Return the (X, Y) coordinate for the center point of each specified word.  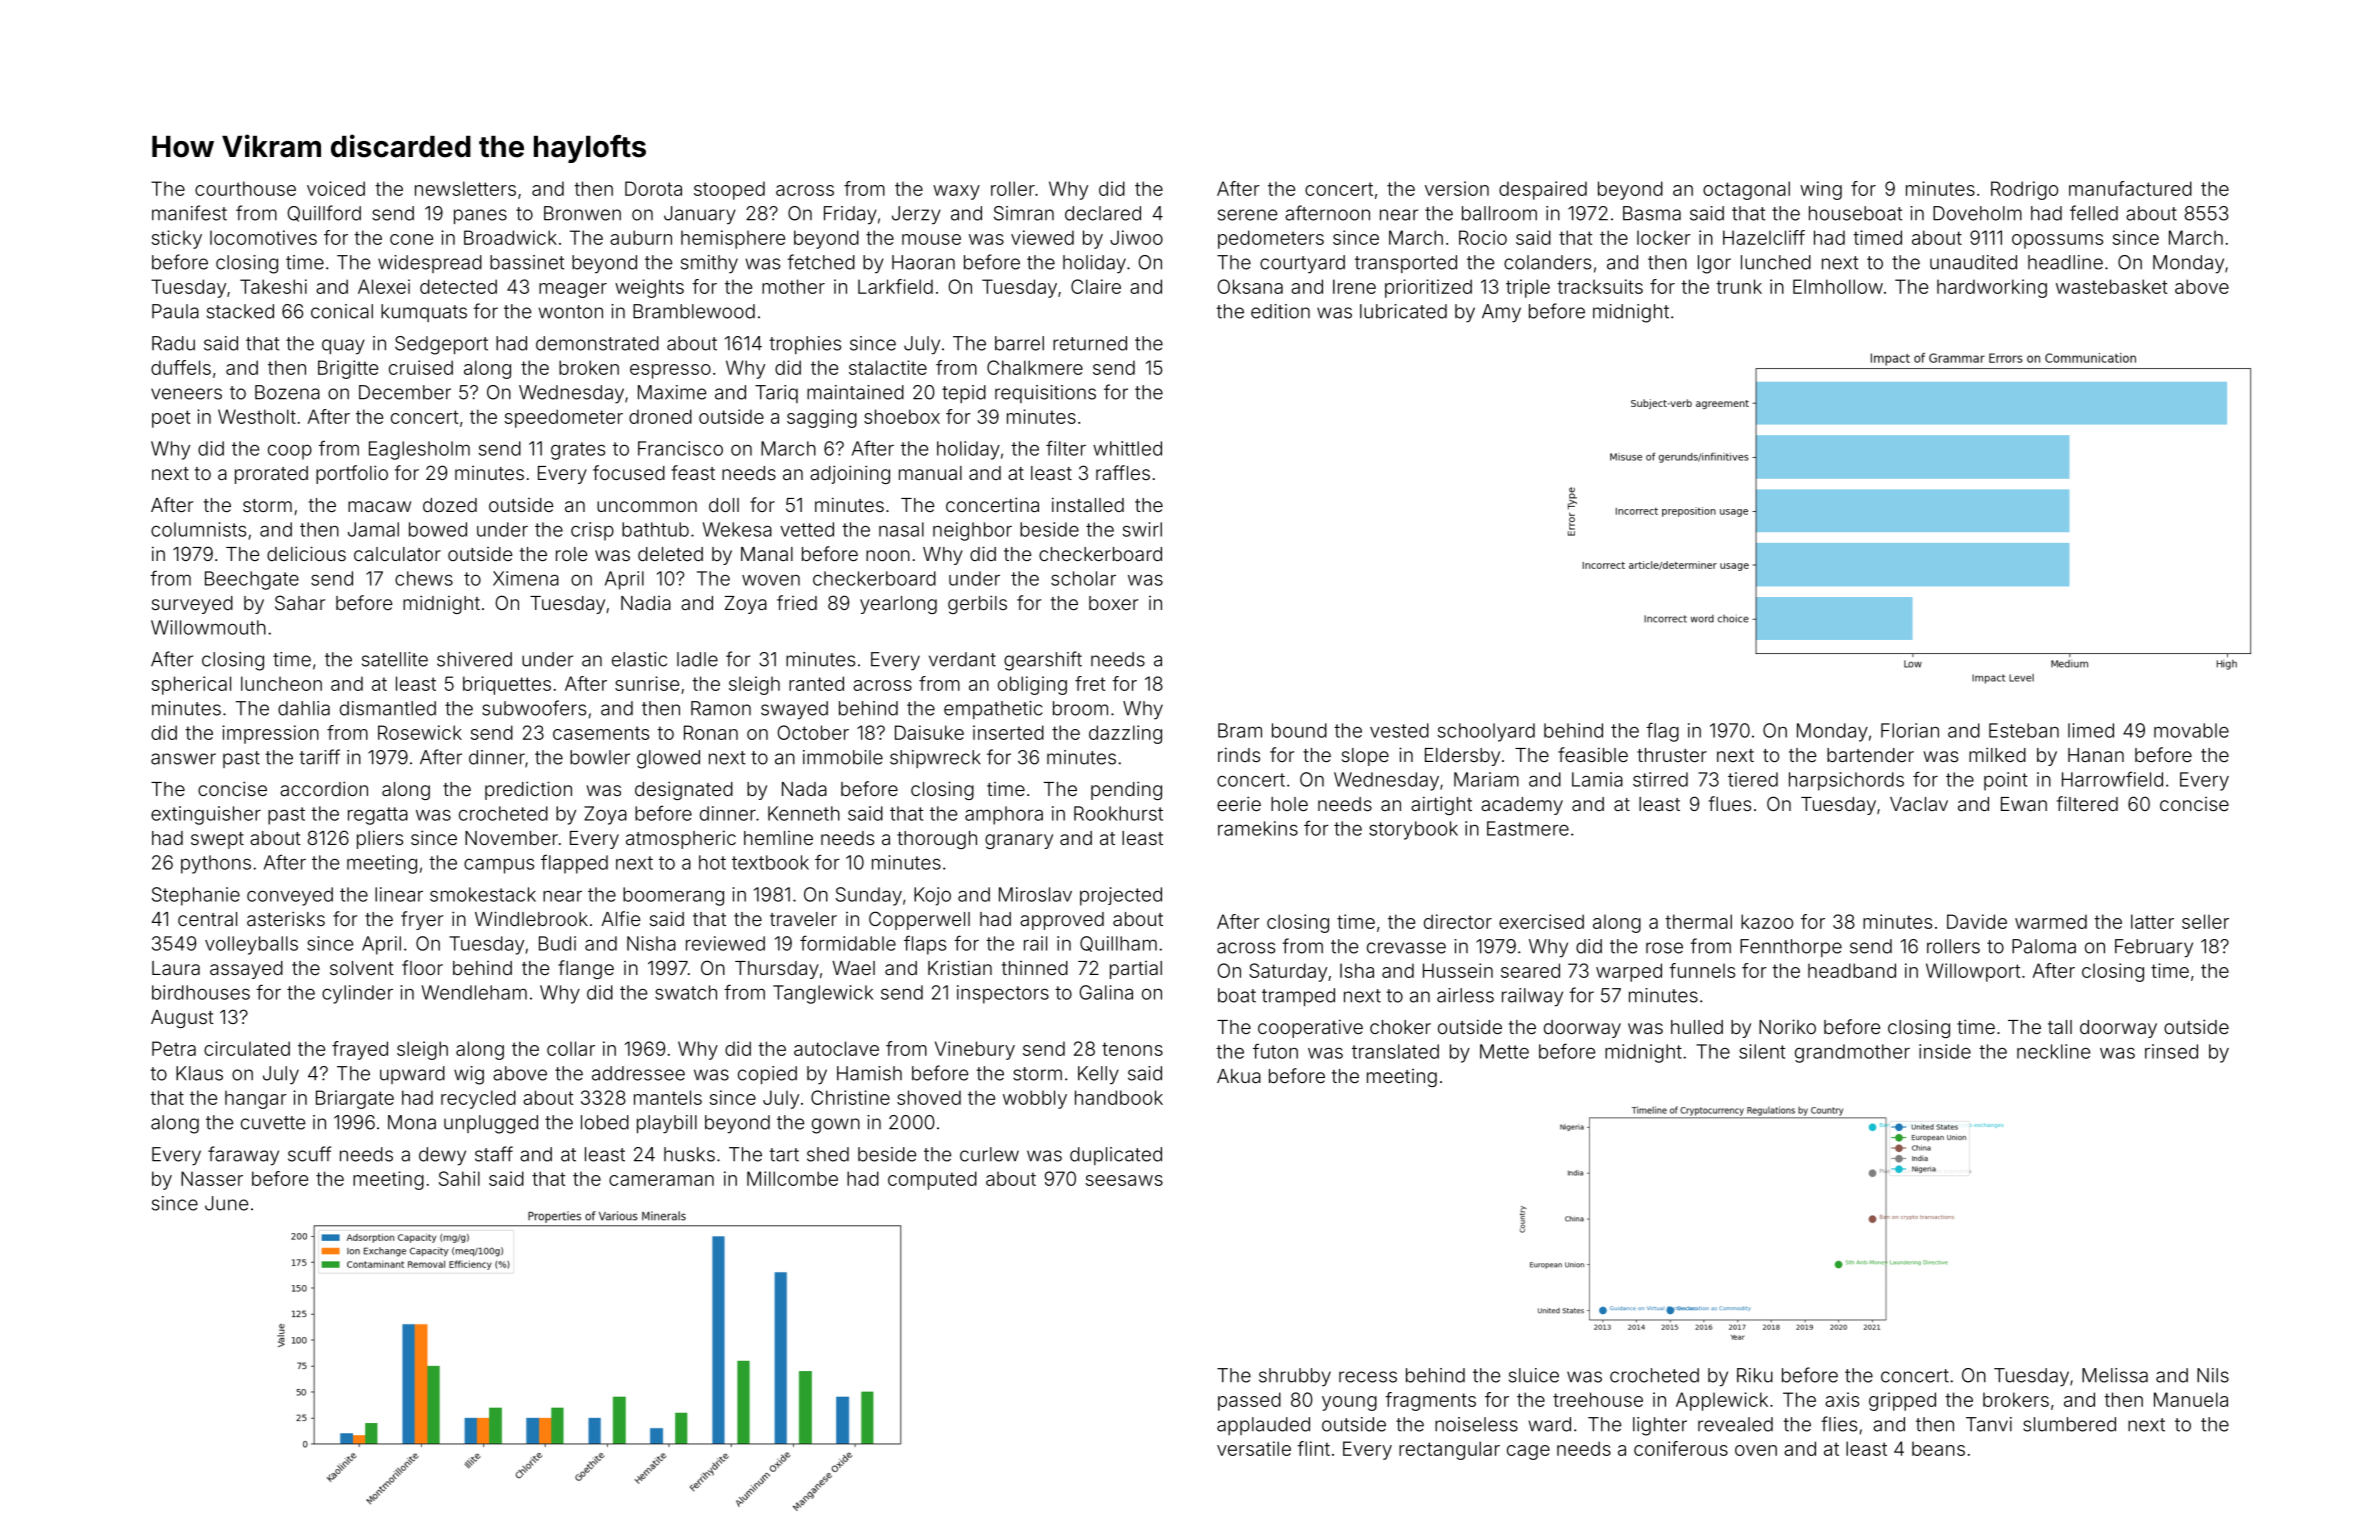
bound (1299, 730)
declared (1103, 213)
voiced (336, 188)
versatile (1254, 1448)
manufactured (2130, 188)
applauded (1263, 1426)
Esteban (2024, 730)
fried (797, 602)
